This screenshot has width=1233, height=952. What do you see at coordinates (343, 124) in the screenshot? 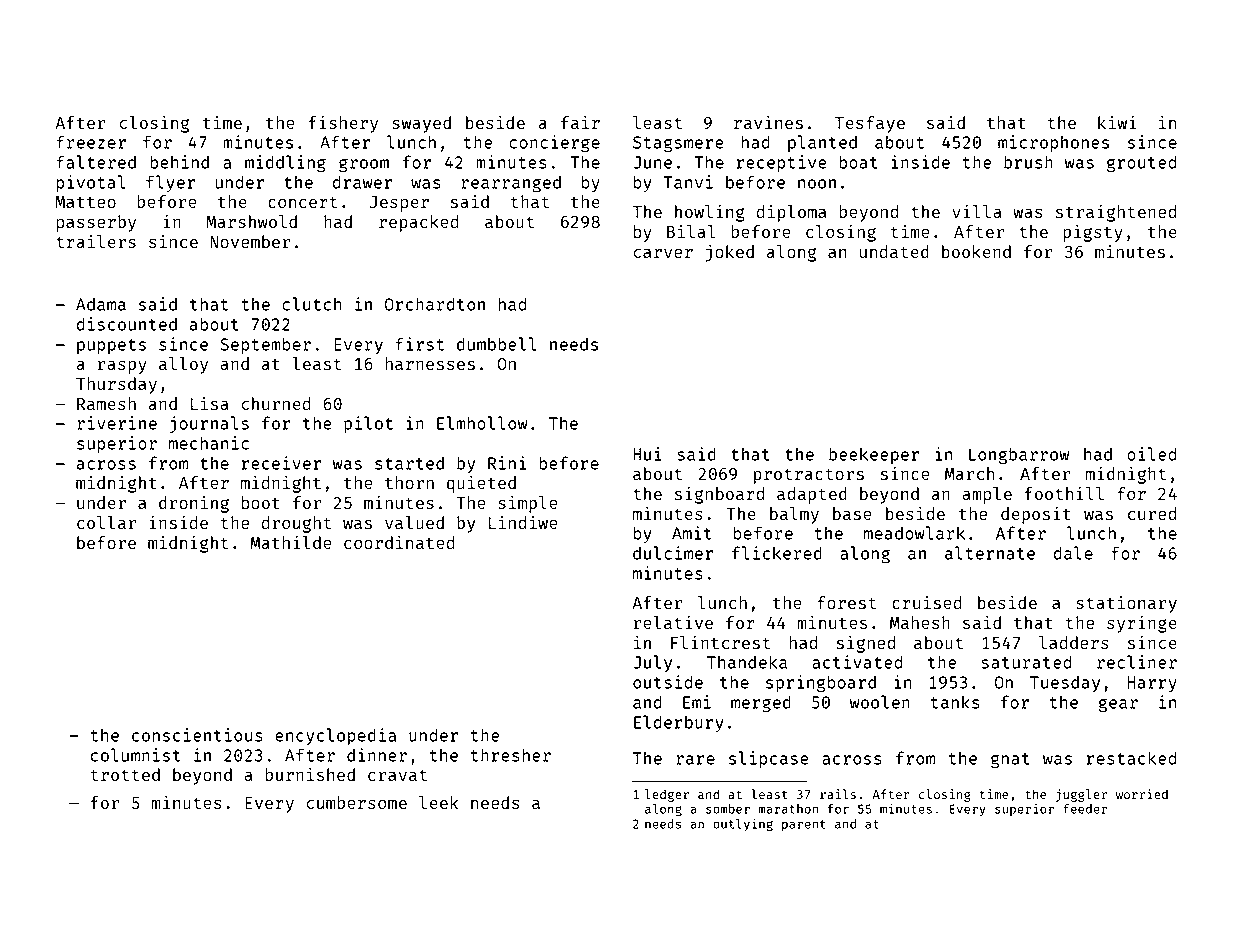
I see `fishery` at bounding box center [343, 124].
